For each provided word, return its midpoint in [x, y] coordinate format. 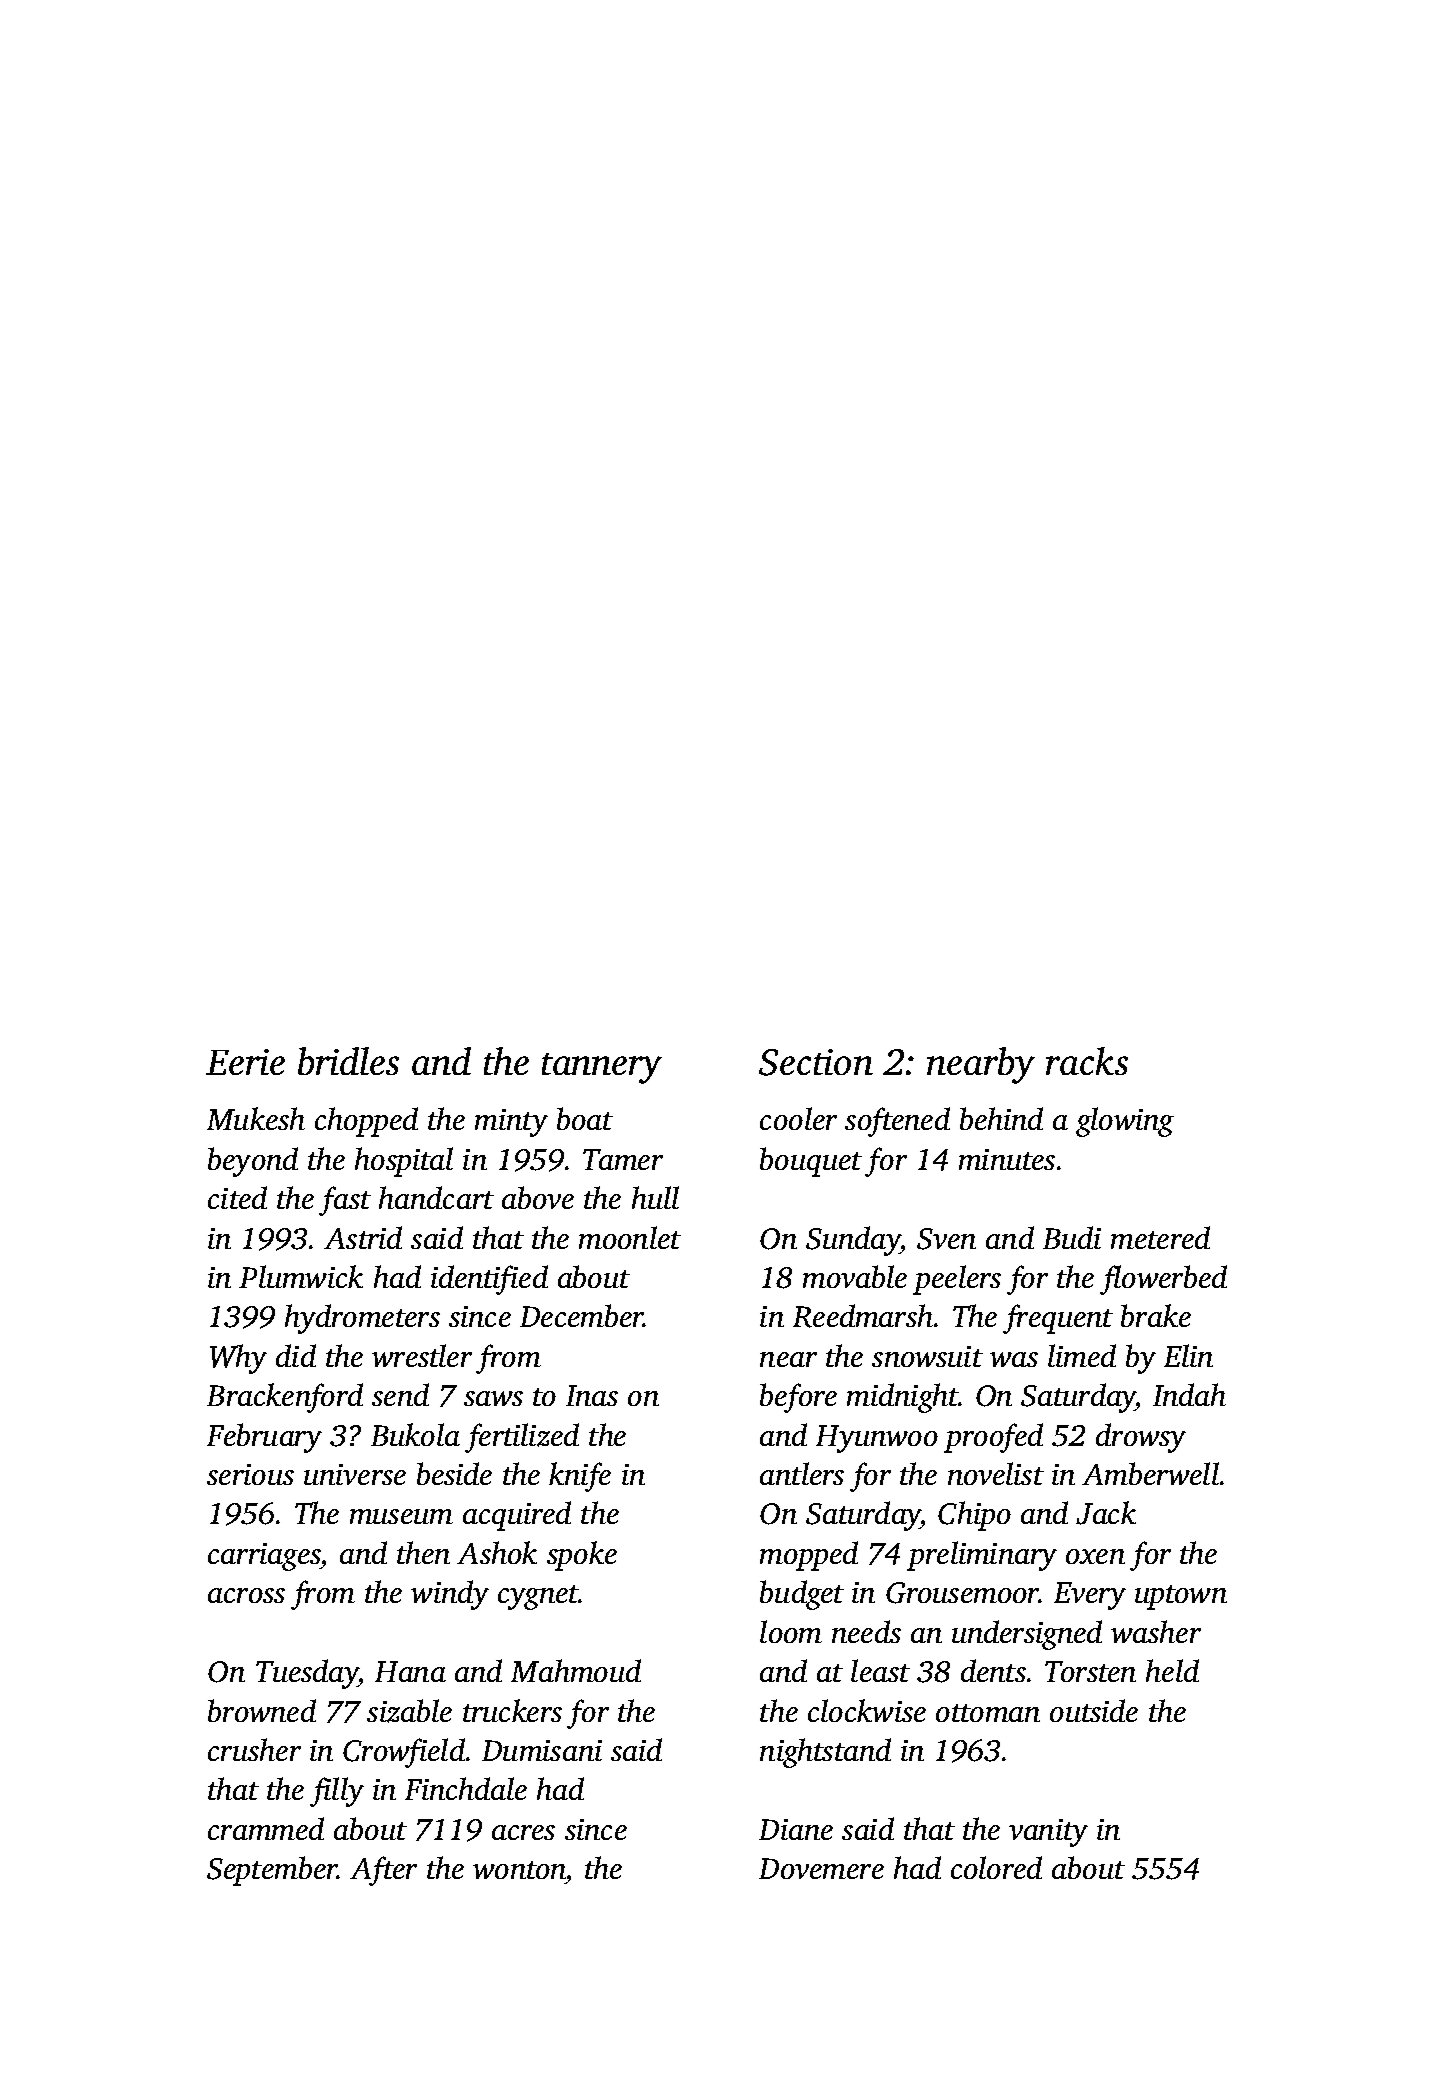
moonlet [630, 1237]
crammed [266, 1828]
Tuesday [307, 1674]
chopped [366, 1122]
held [1172, 1670]
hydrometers [362, 1319]
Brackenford [285, 1398]
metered [1160, 1237]
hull [655, 1197]
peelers [957, 1280]
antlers [802, 1473]
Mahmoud [576, 1670]
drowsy [1141, 1438]
